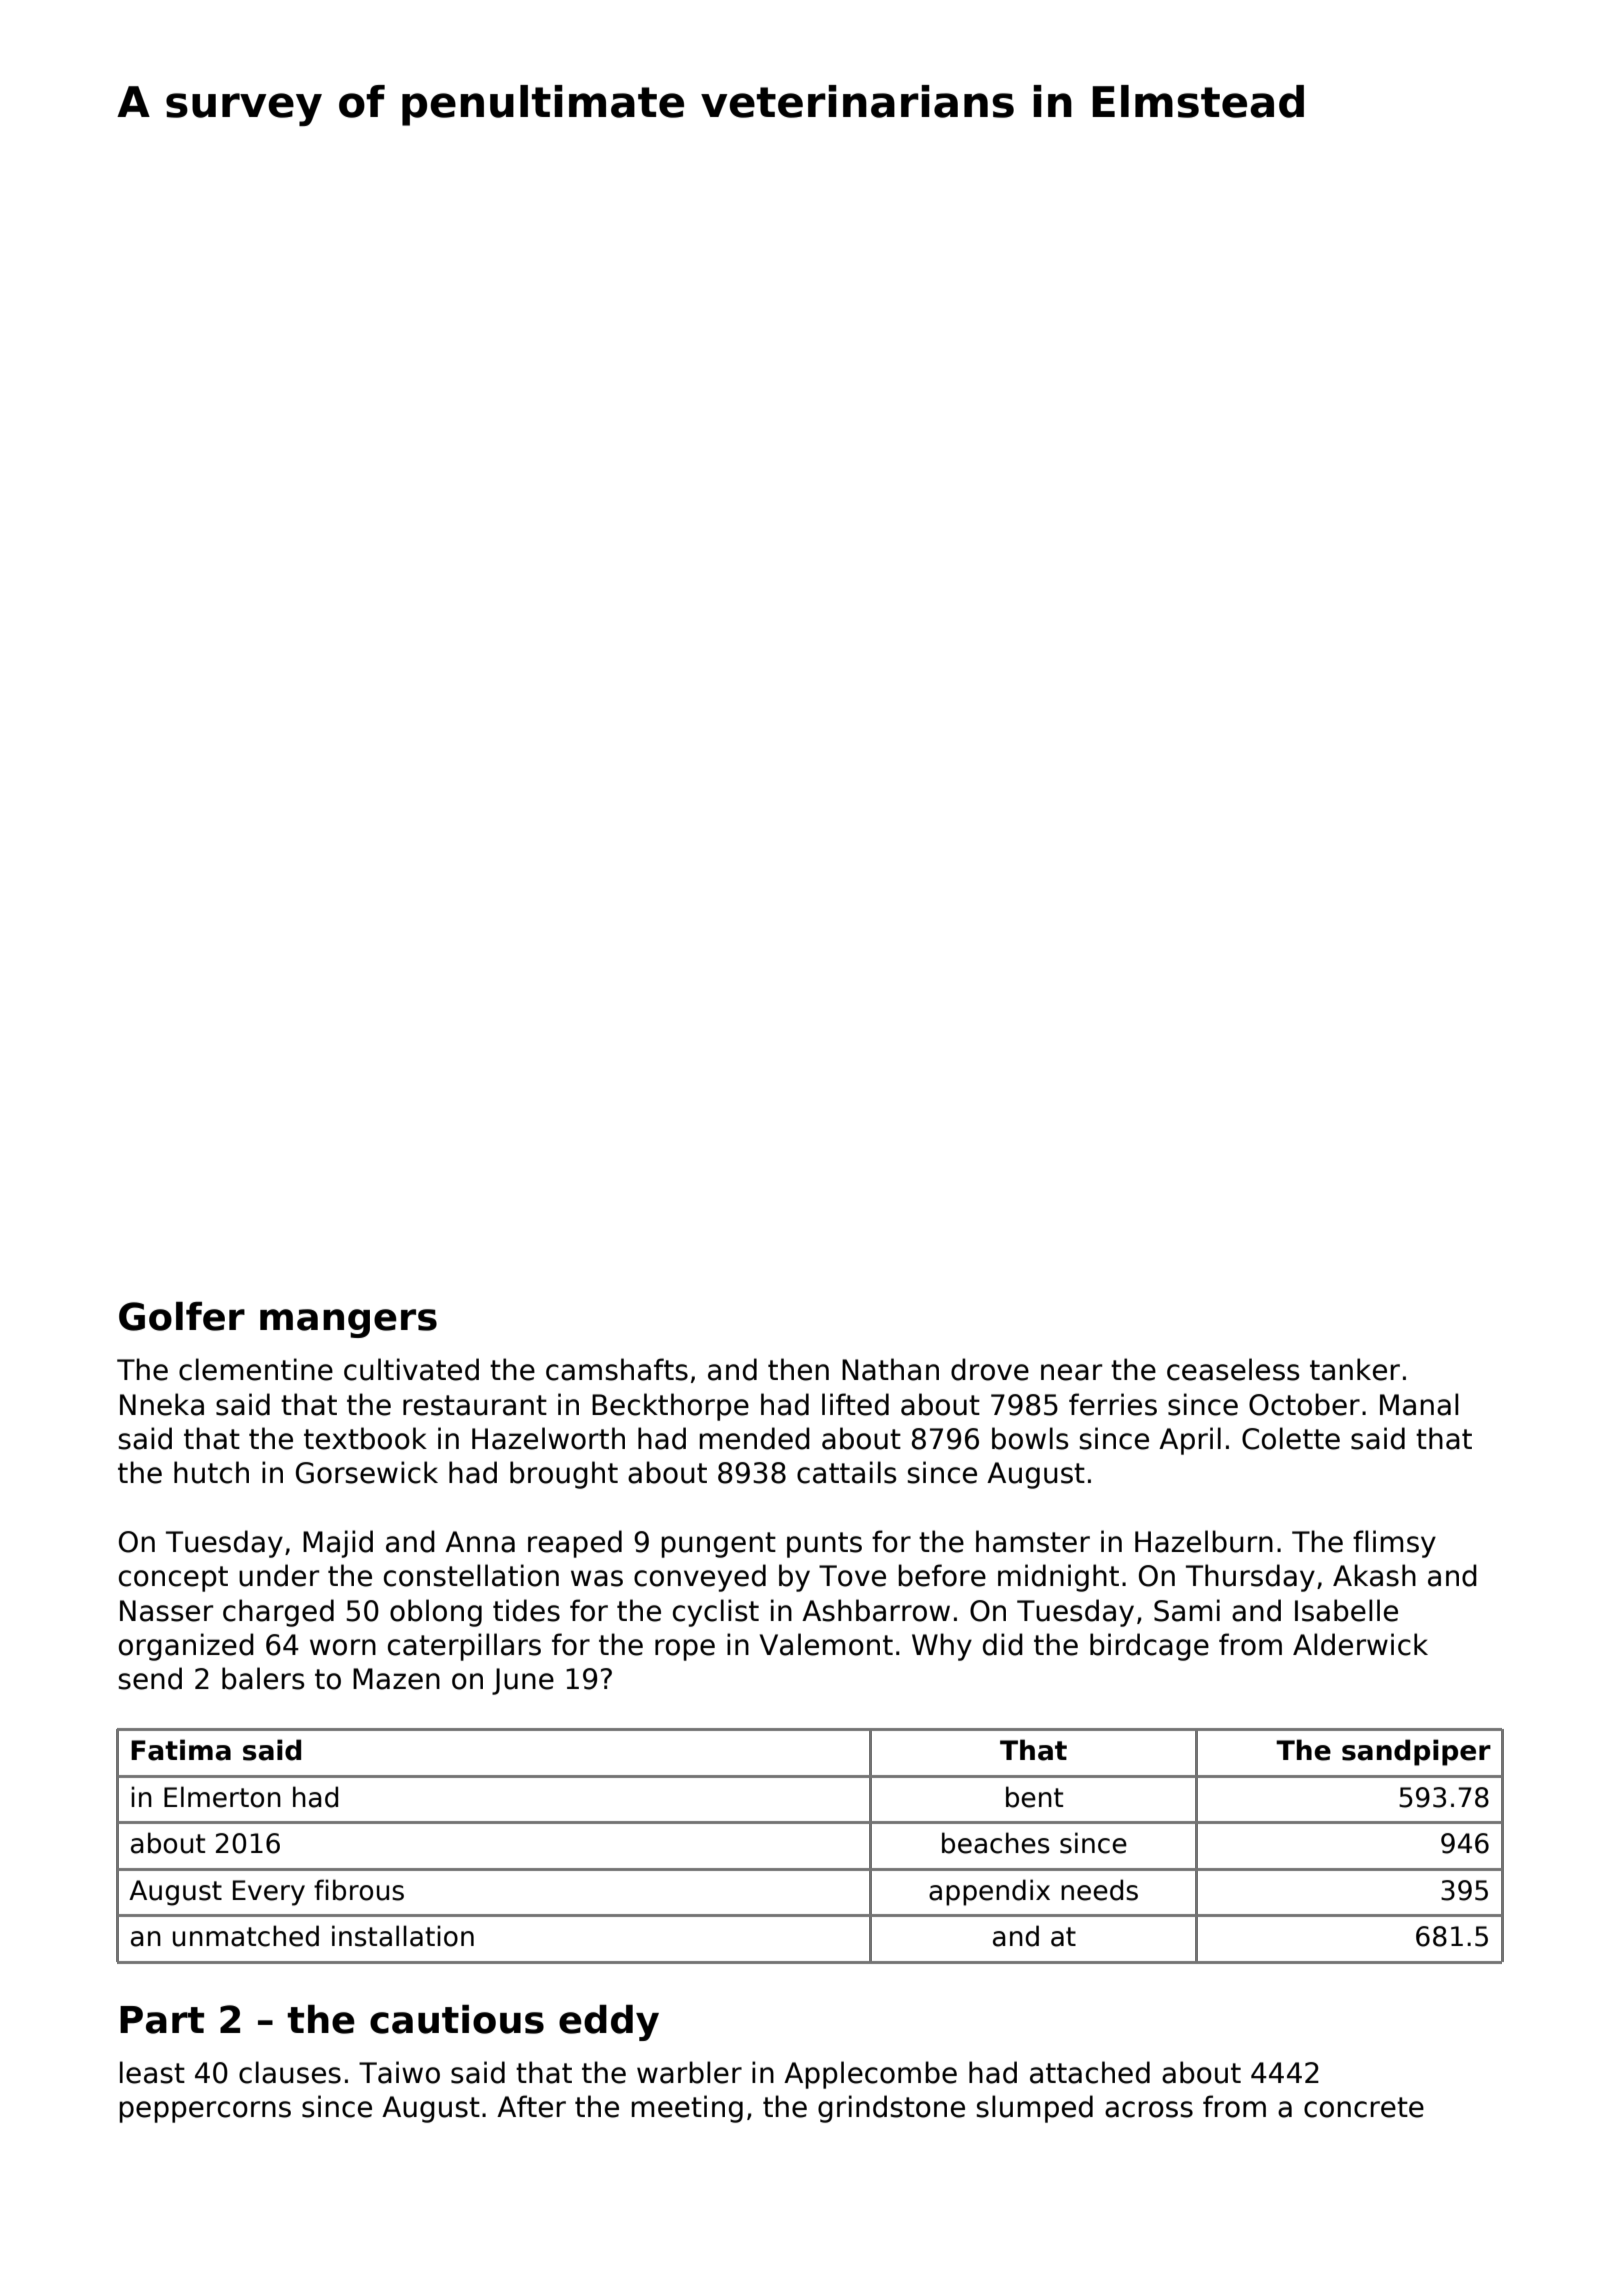 The image size is (1620, 2292). What do you see at coordinates (181, 1750) in the screenshot?
I see `Fatima` at bounding box center [181, 1750].
